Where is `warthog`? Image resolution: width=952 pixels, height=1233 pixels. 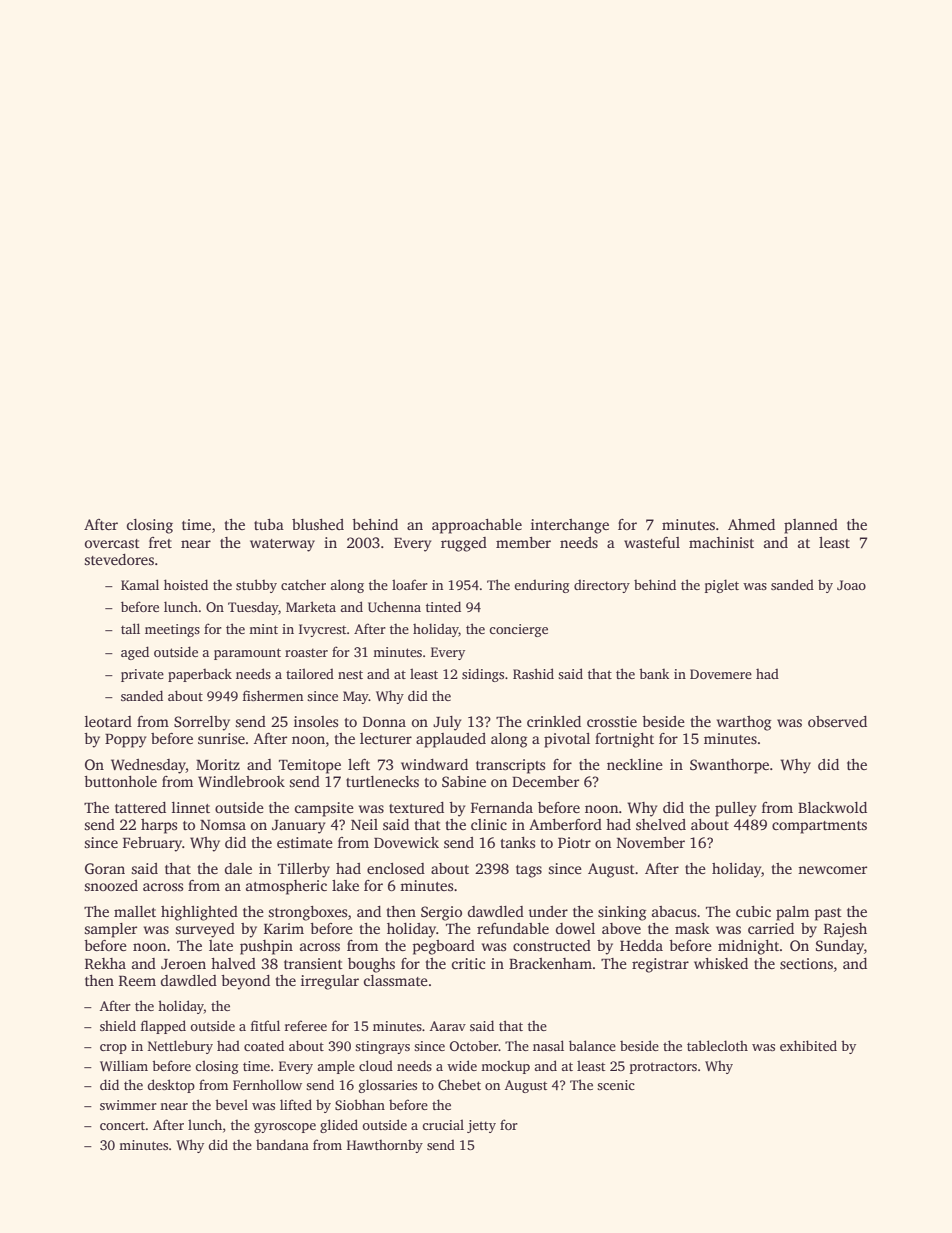
warthog is located at coordinates (744, 723).
